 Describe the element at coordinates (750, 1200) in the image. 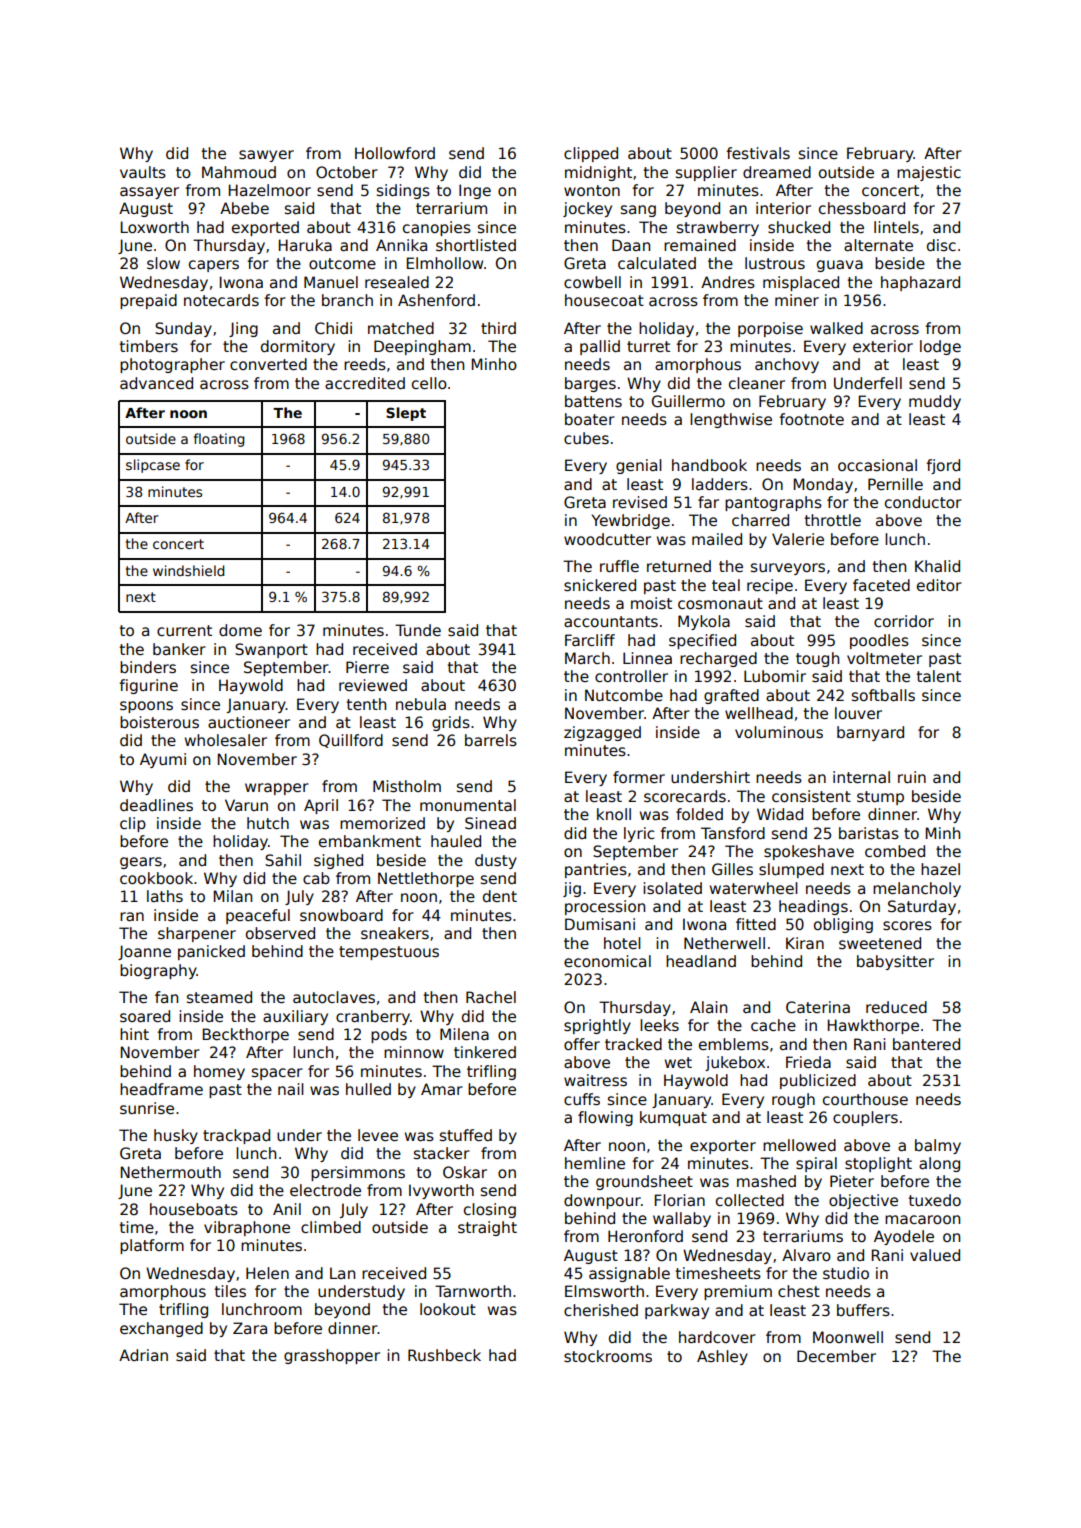

I see `collected` at that location.
